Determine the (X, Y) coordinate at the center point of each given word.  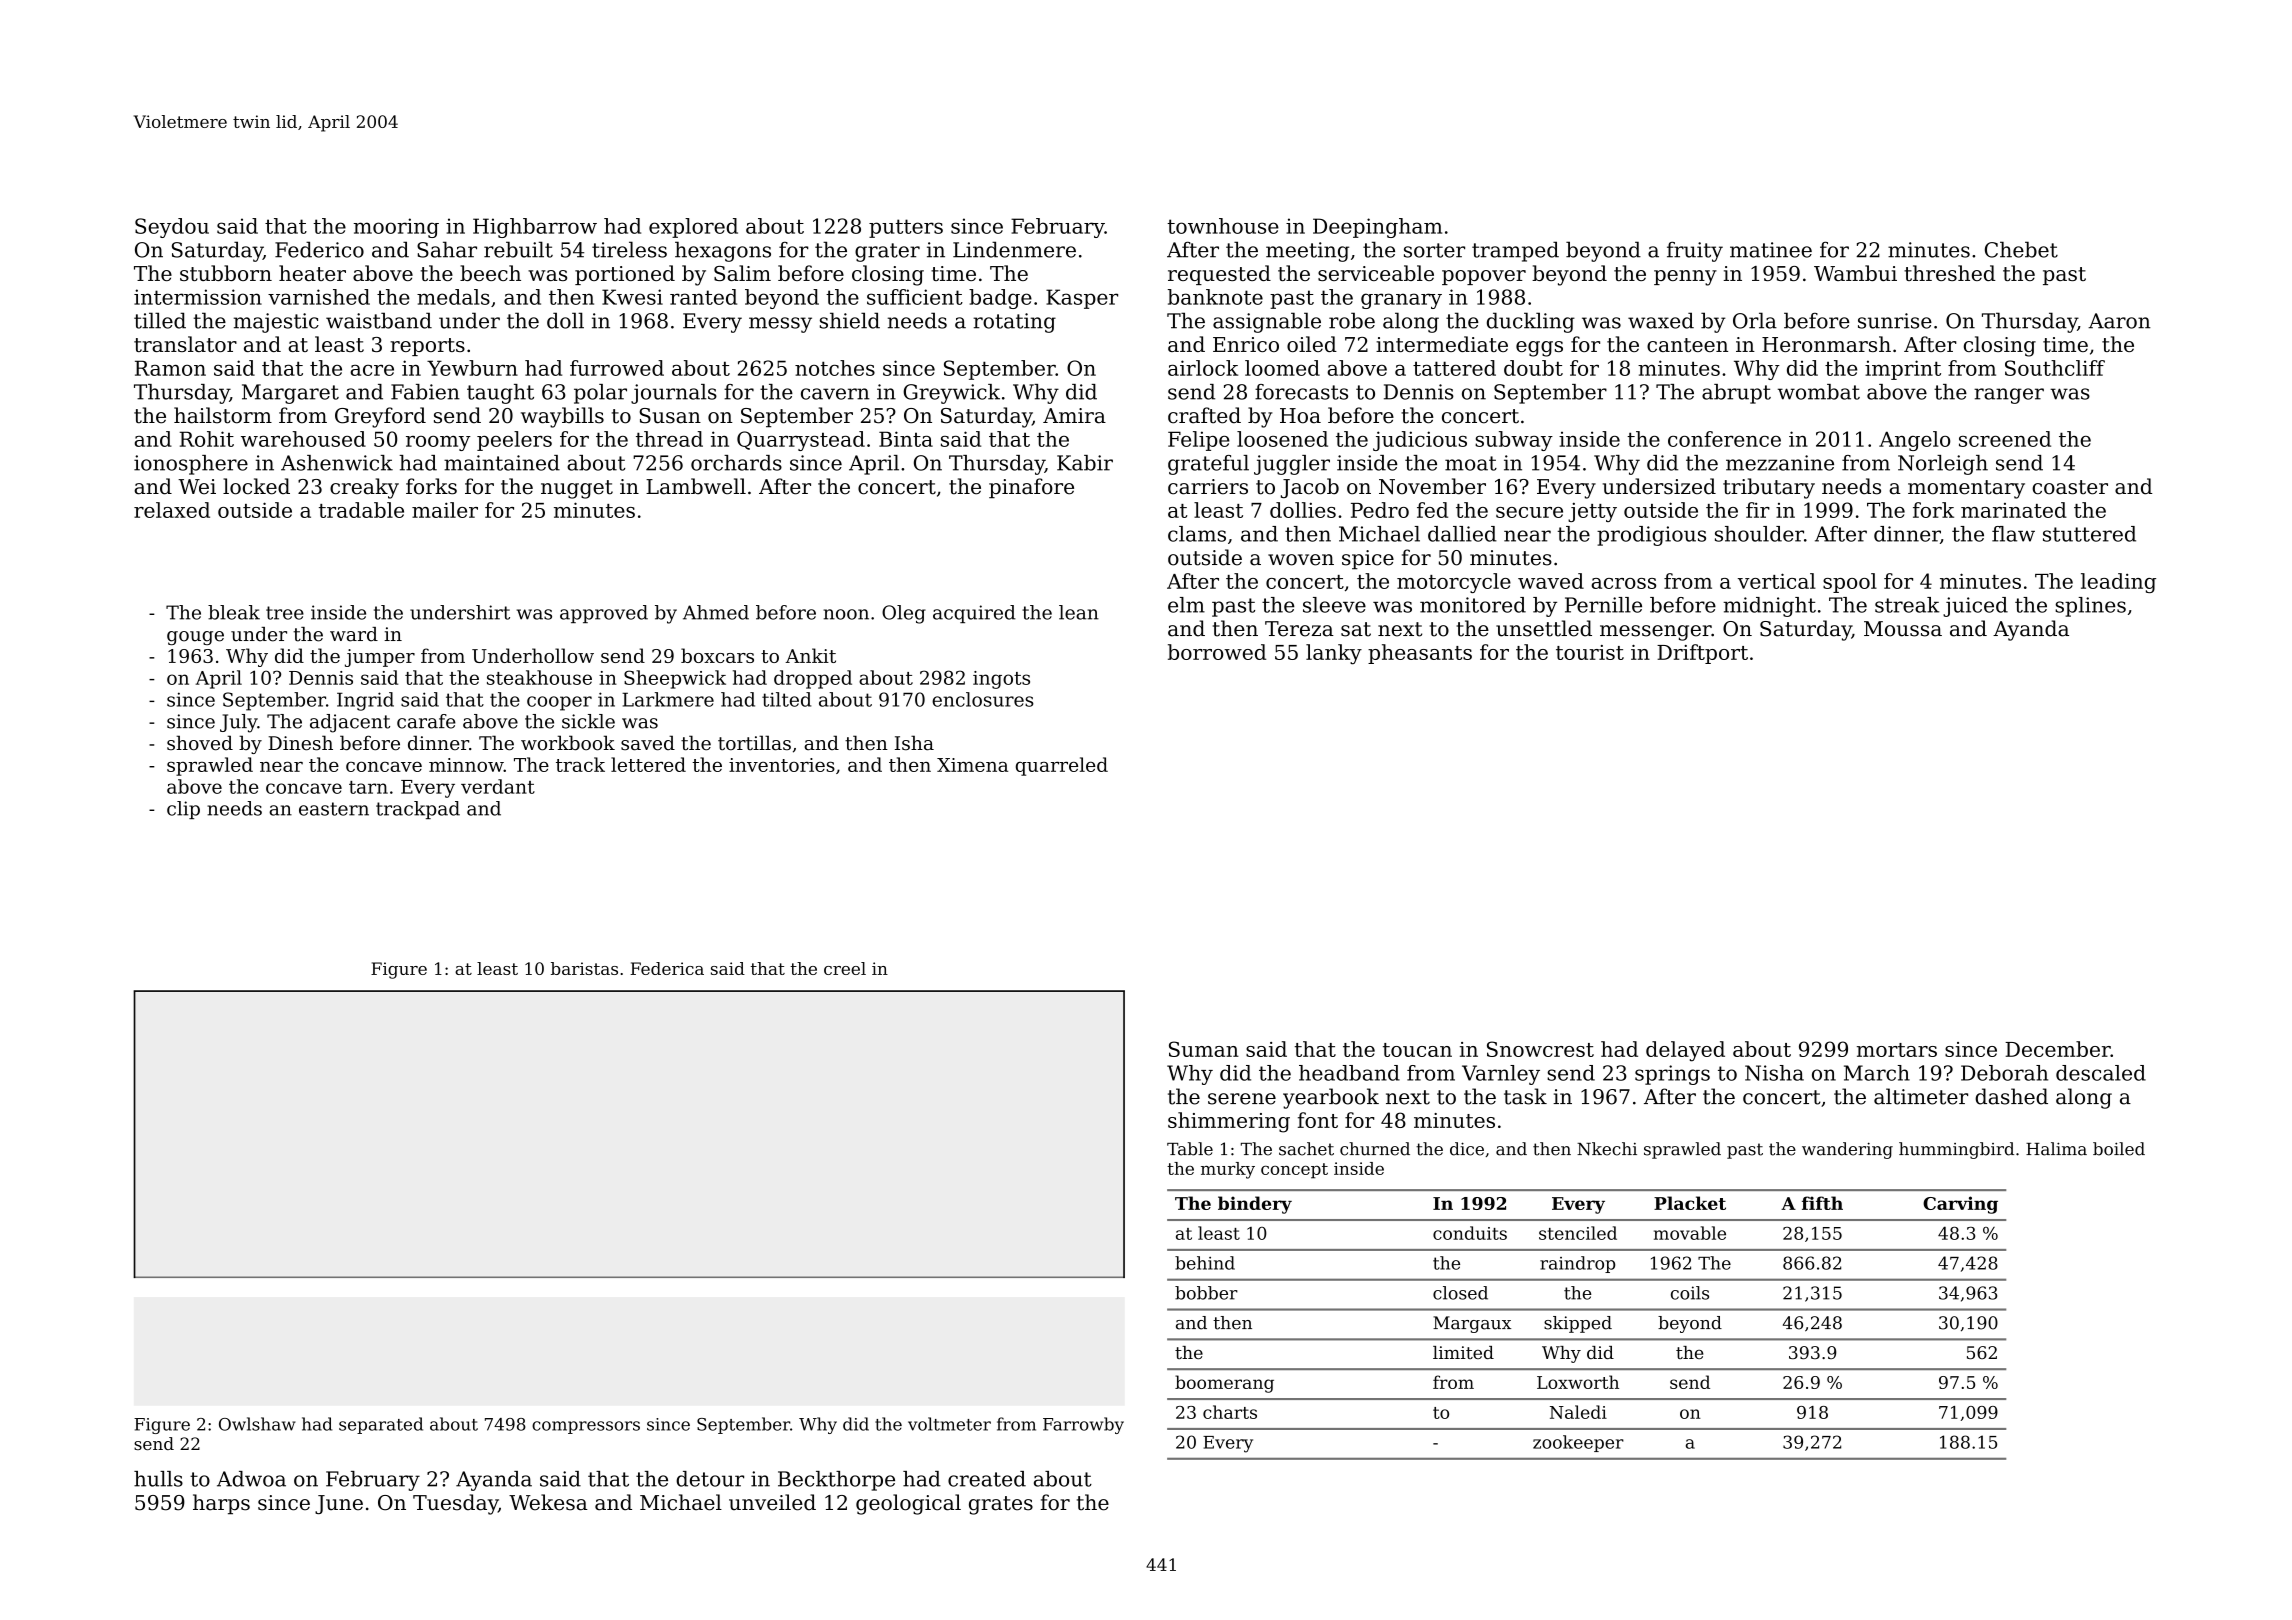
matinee (1771, 250)
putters (906, 228)
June (339, 1504)
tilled (160, 320)
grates (1001, 1505)
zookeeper (1578, 1443)
